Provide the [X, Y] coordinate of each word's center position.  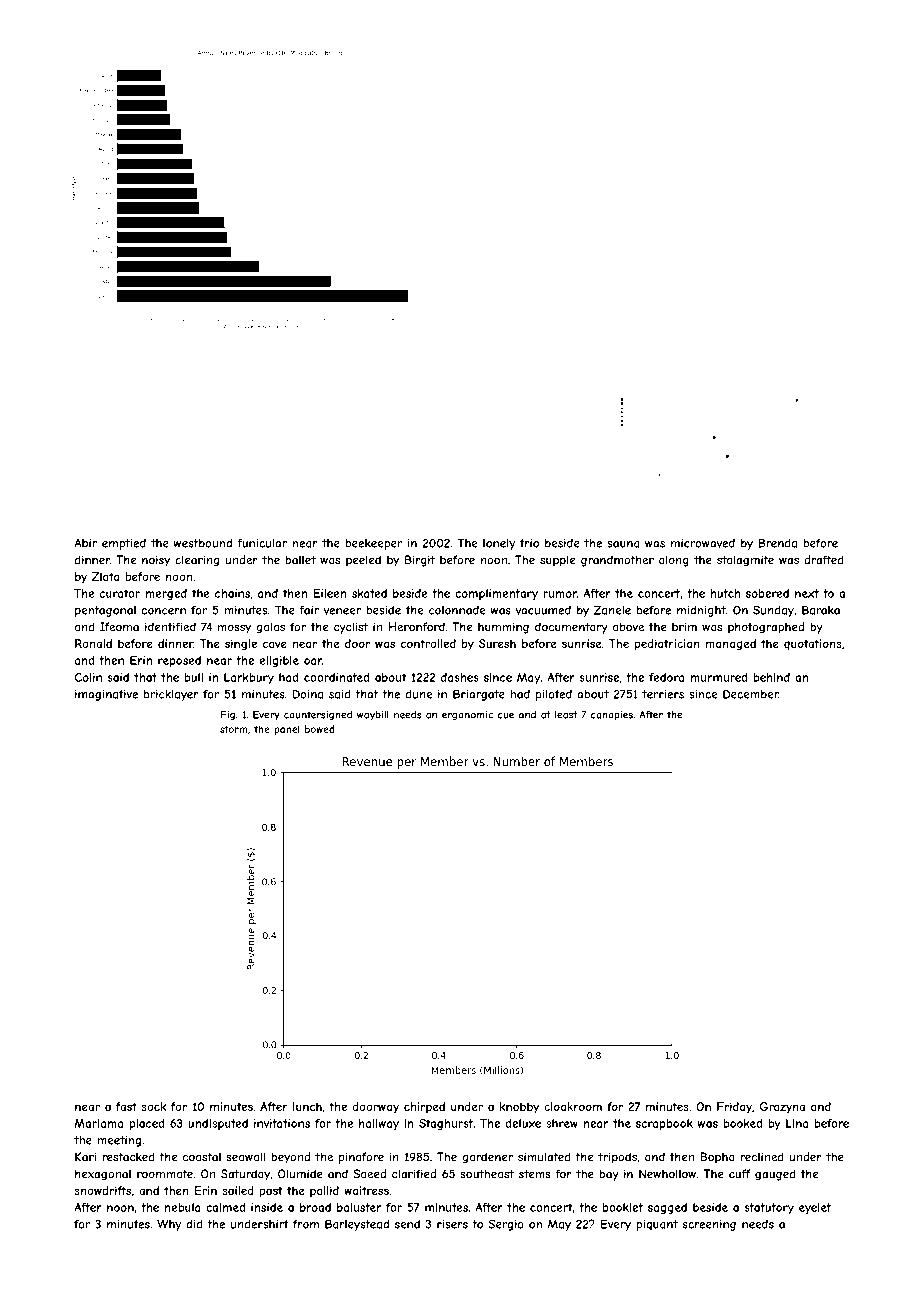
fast [126, 1106]
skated [369, 593]
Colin [88, 677]
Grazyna [782, 1107]
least [566, 715]
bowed [320, 729]
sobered [767, 593]
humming [503, 628]
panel [287, 730]
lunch [307, 1106]
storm [234, 729]
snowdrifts [102, 1190]
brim [684, 626]
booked [742, 1123]
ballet [300, 560]
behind [771, 677]
